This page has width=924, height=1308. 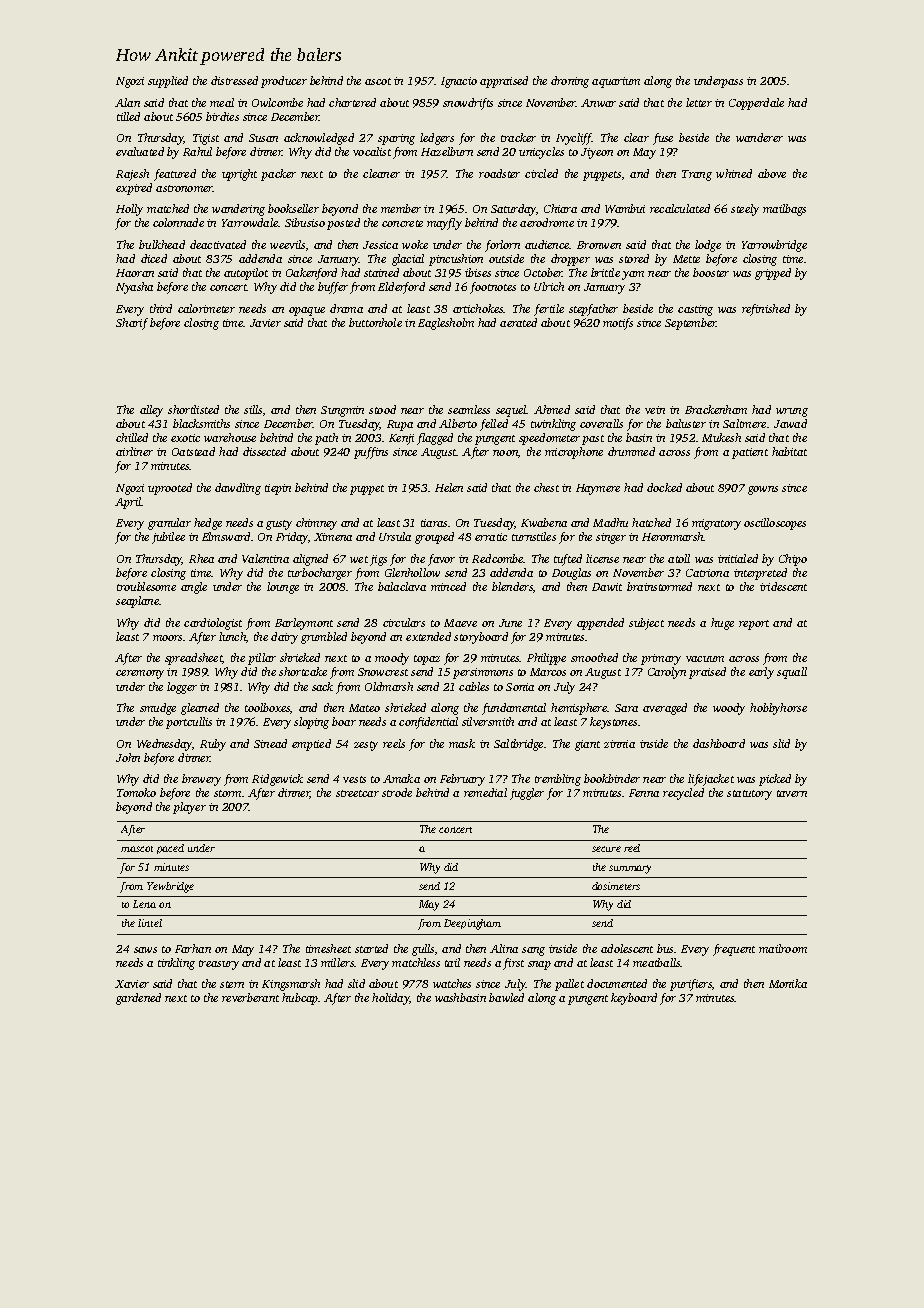 I want to click on angle, so click(x=194, y=588).
